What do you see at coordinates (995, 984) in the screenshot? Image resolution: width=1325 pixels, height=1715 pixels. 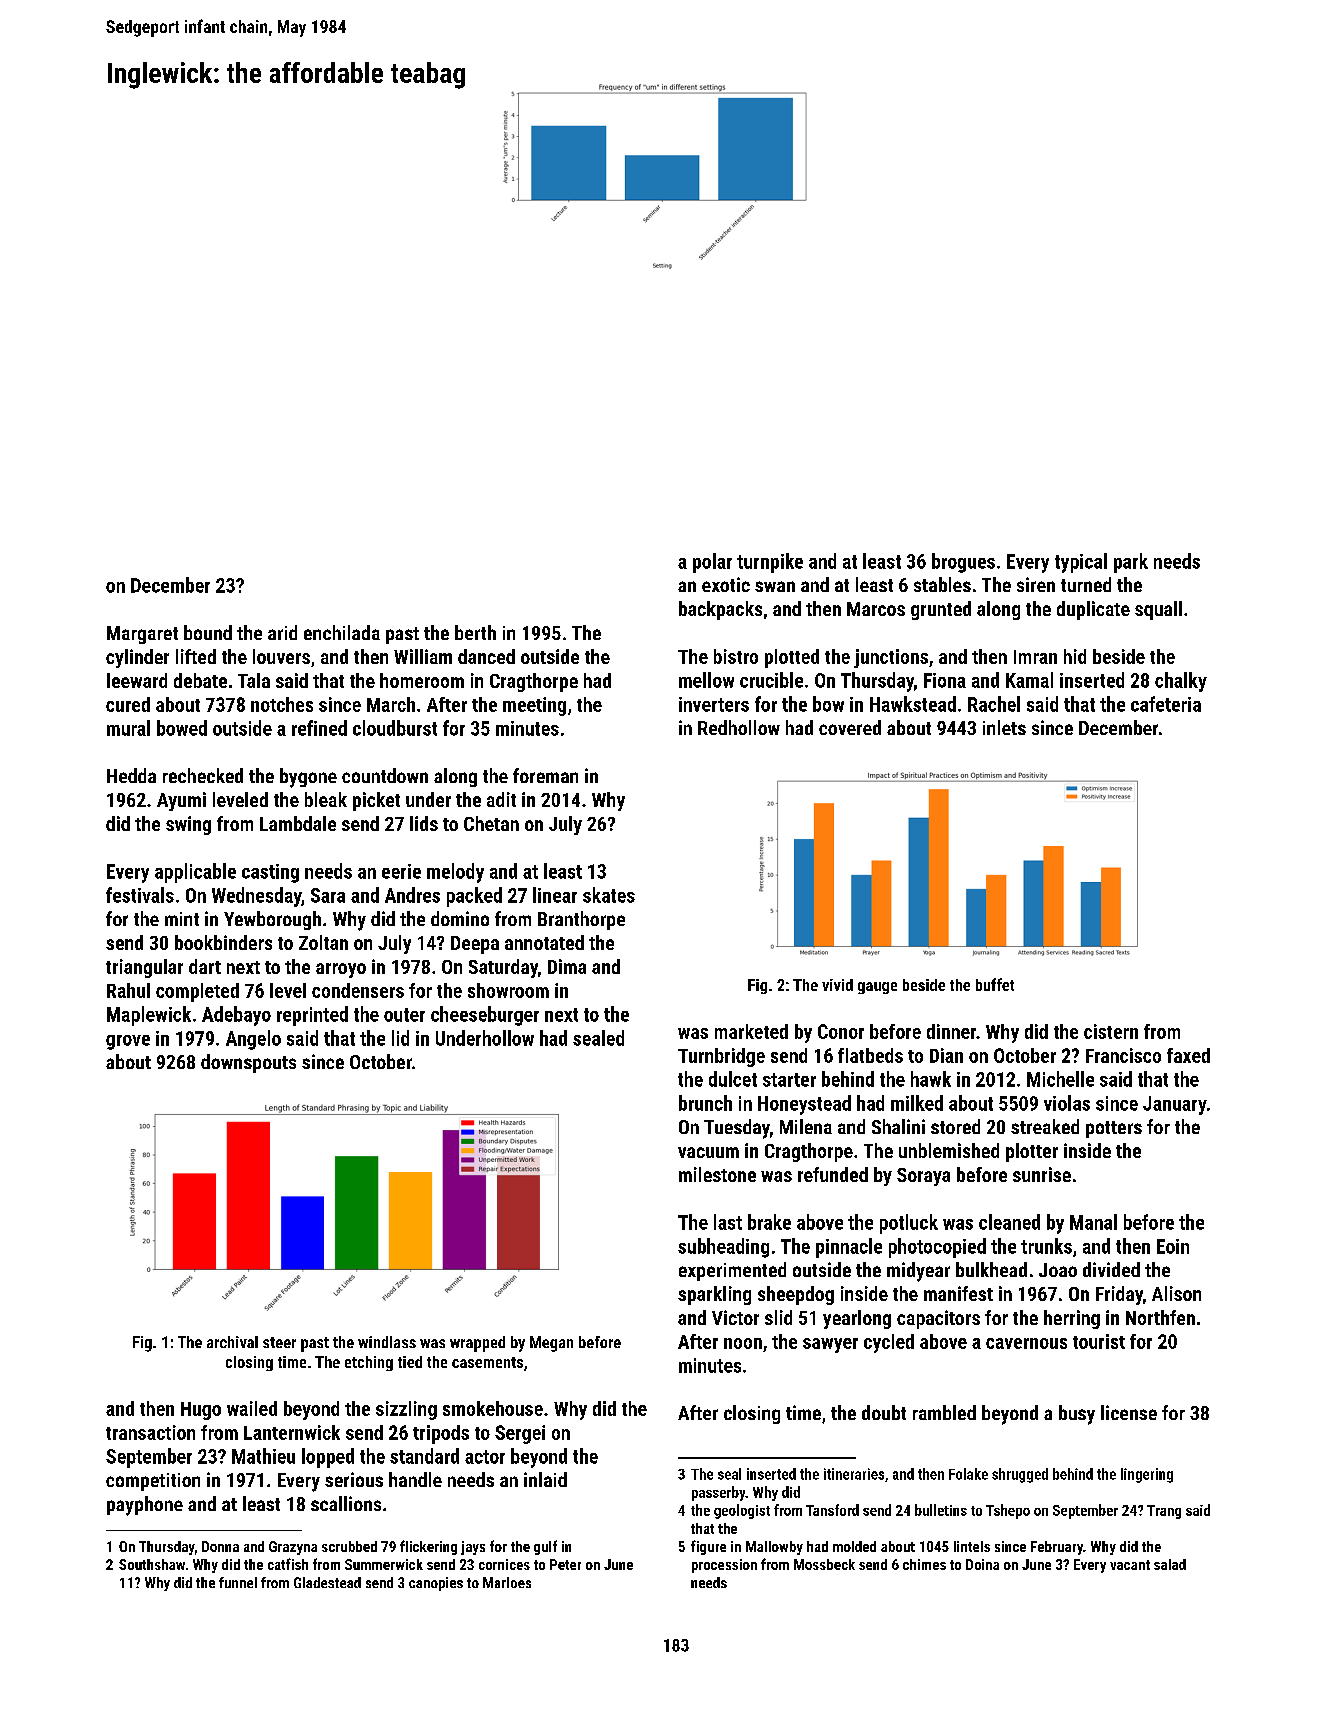 I see `buffet` at bounding box center [995, 984].
